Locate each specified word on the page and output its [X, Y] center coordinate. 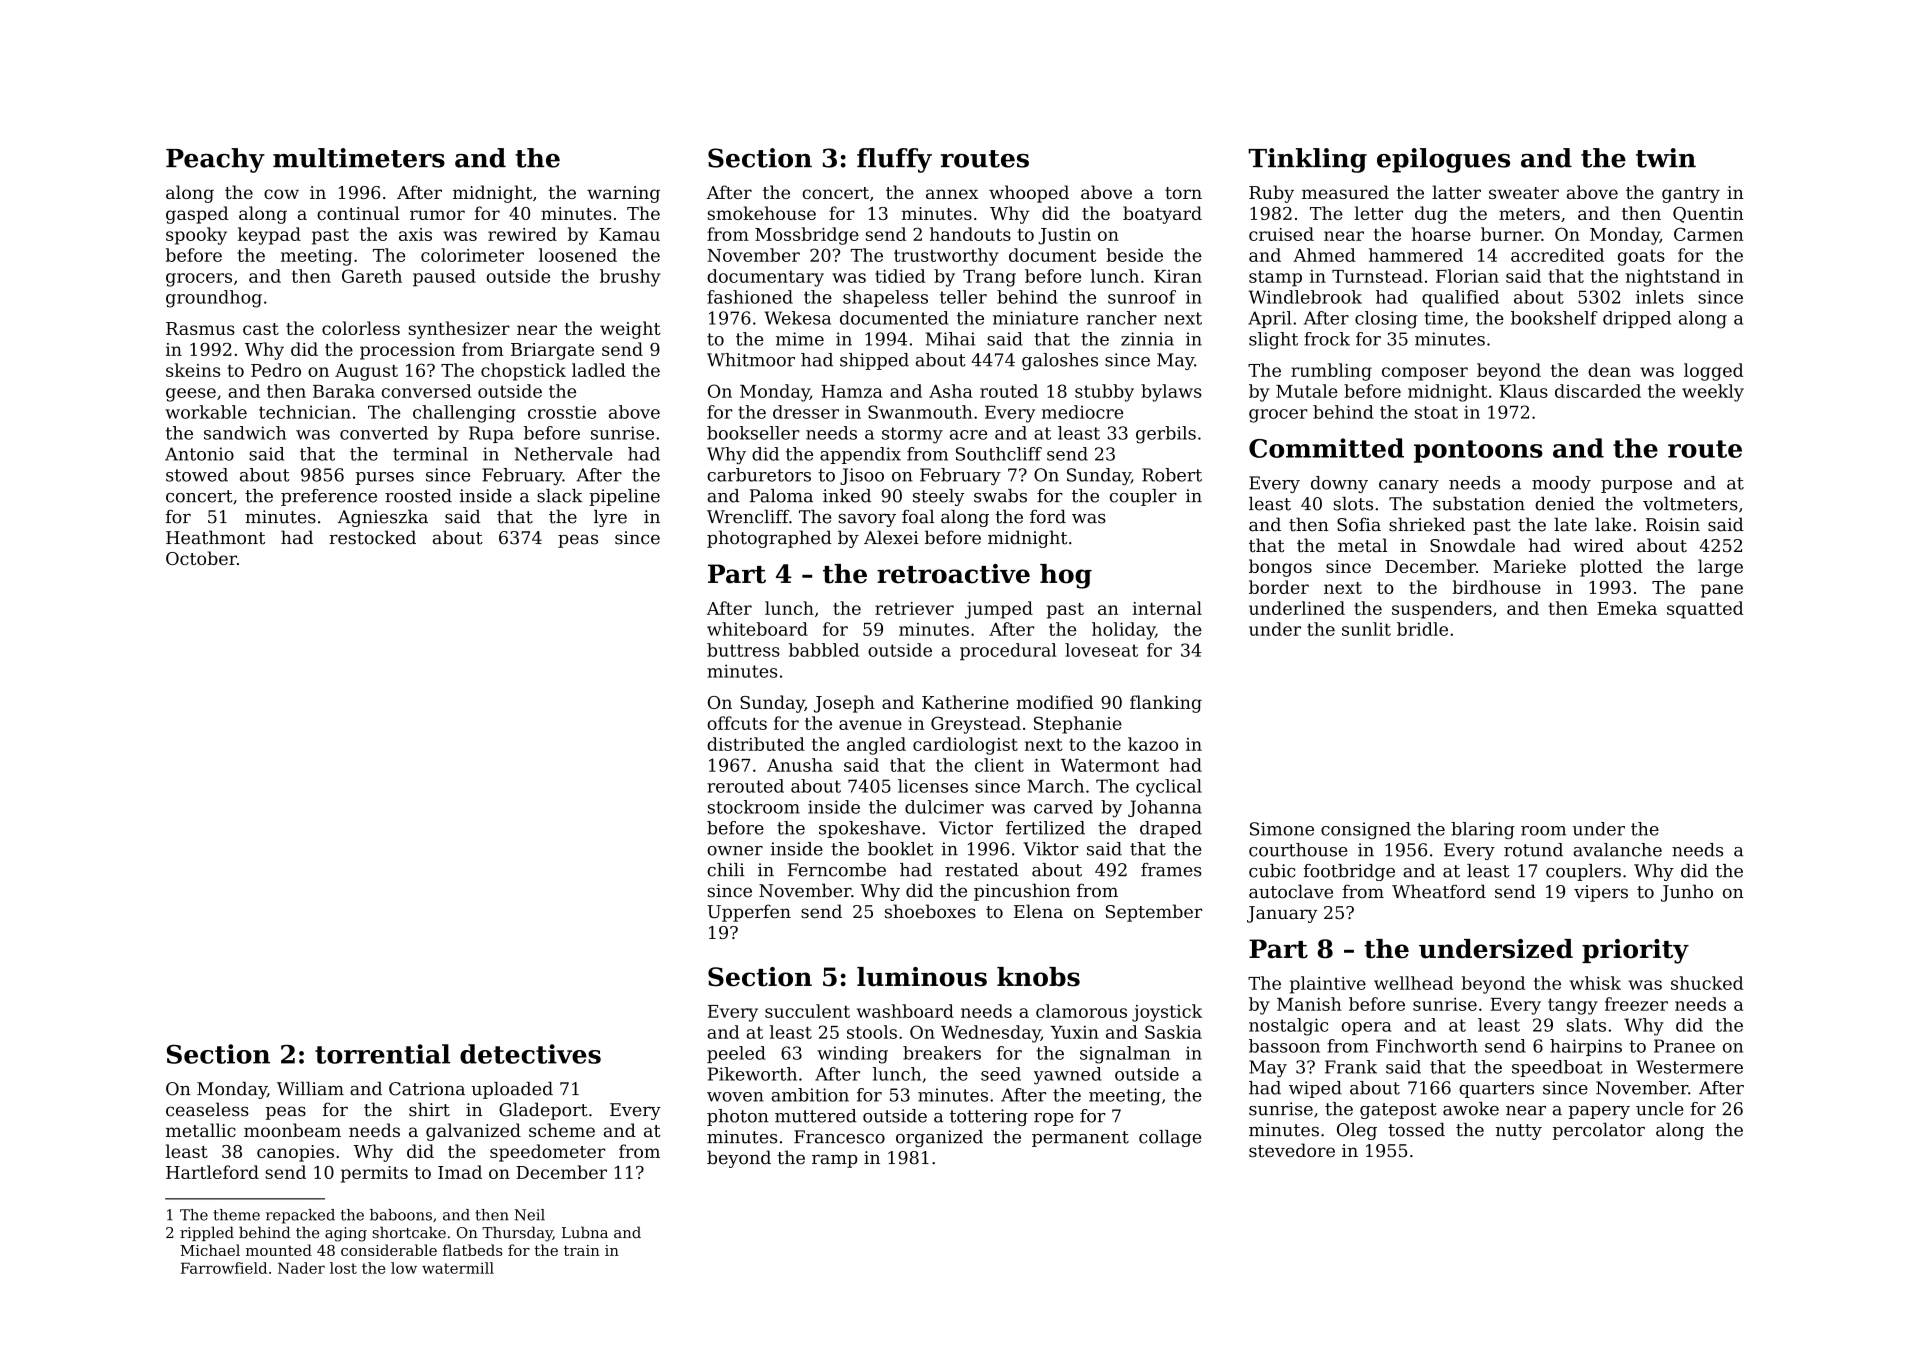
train [582, 1250]
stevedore [1292, 1150]
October [201, 558]
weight [630, 330]
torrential [382, 1054]
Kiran [1178, 276]
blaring [1483, 830]
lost [343, 1268]
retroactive [953, 574]
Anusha [800, 765]
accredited [1557, 255]
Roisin [1673, 525]
